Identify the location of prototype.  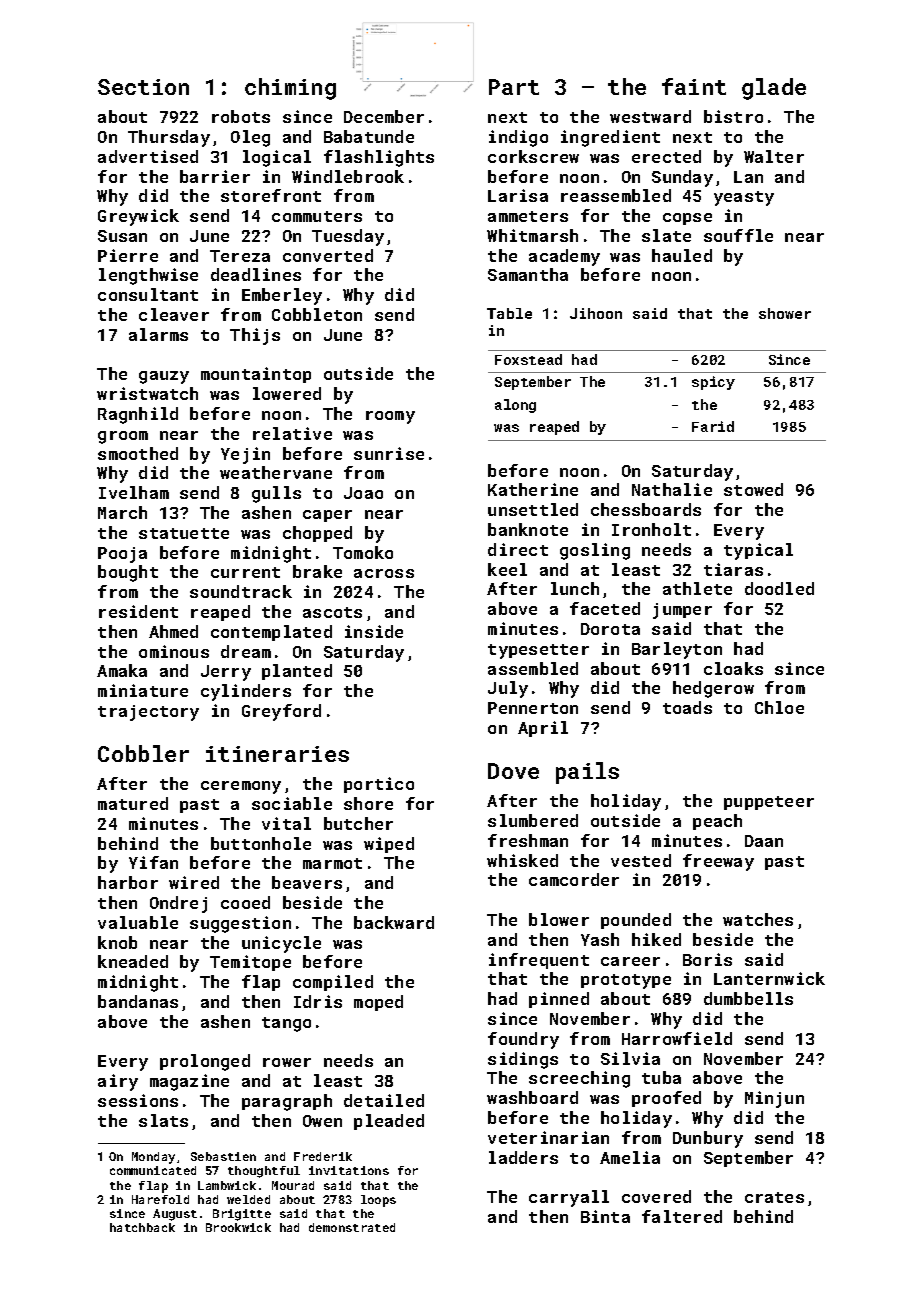
(626, 981).
